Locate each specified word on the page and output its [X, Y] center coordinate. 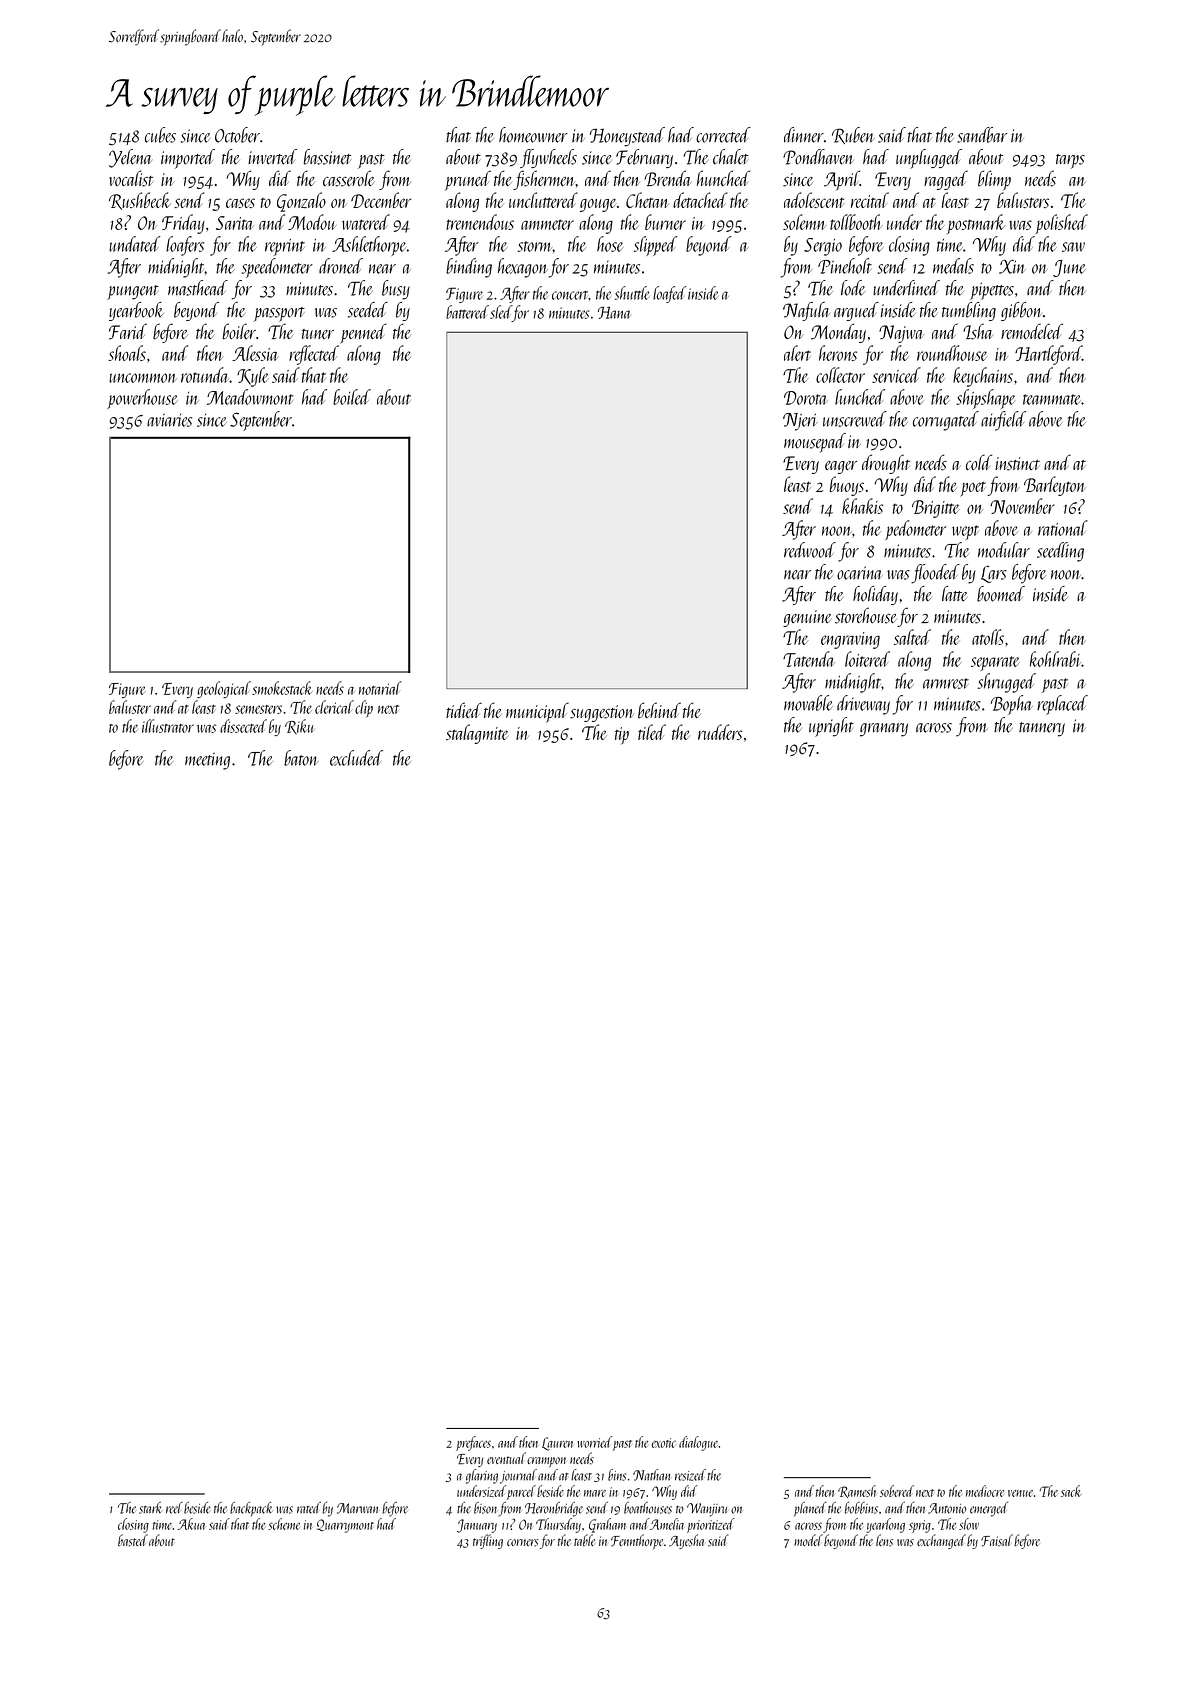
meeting [207, 761]
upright [831, 727]
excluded [356, 758]
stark [150, 1508]
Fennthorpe [637, 1541]
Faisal [997, 1540]
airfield [1003, 421]
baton [301, 758]
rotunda [204, 375]
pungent [133, 292]
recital [870, 200]
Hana [614, 313]
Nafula [806, 311]
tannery [1042, 729]
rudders [720, 732]
